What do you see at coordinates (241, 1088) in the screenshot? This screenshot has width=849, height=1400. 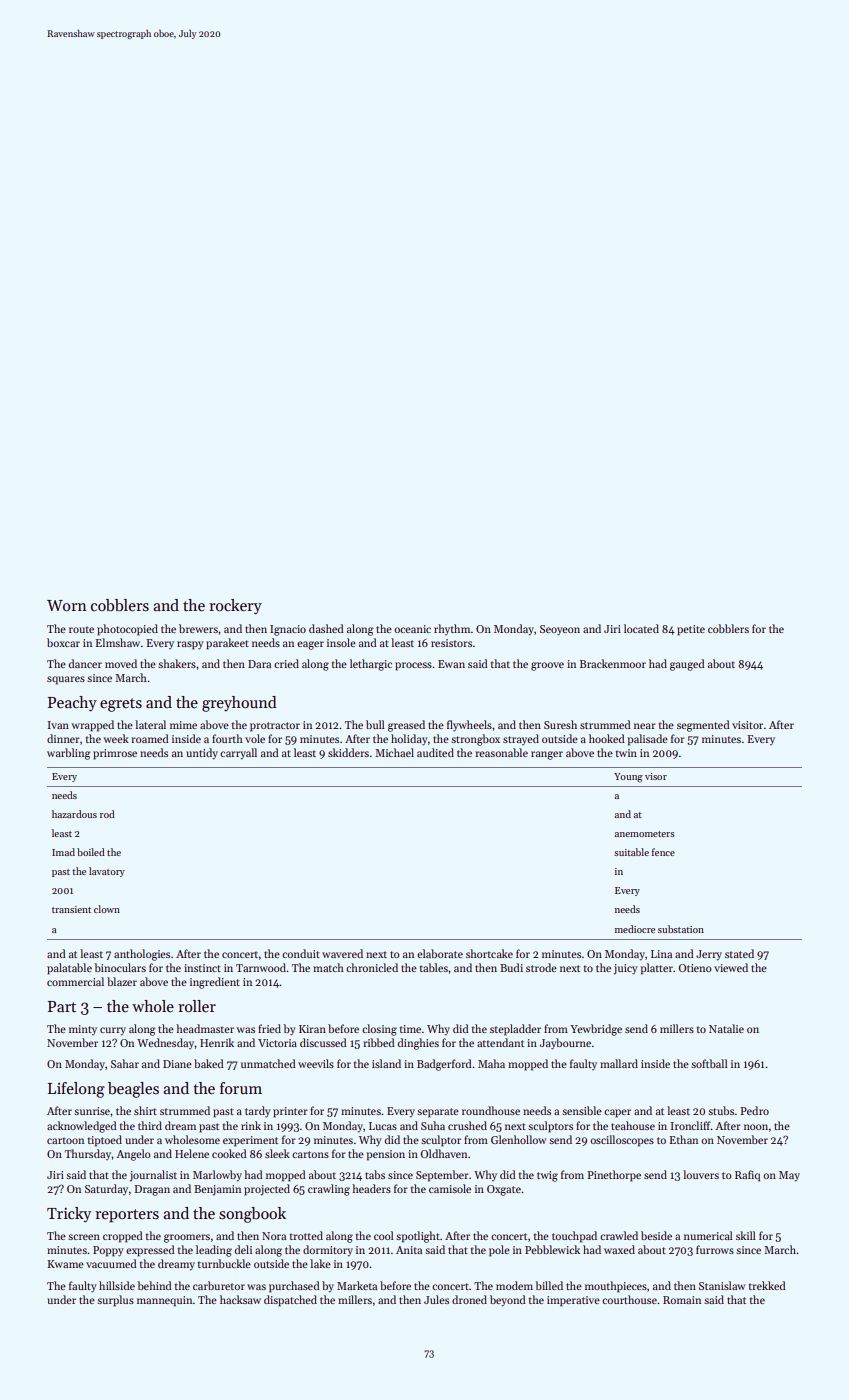 I see `forum` at bounding box center [241, 1088].
